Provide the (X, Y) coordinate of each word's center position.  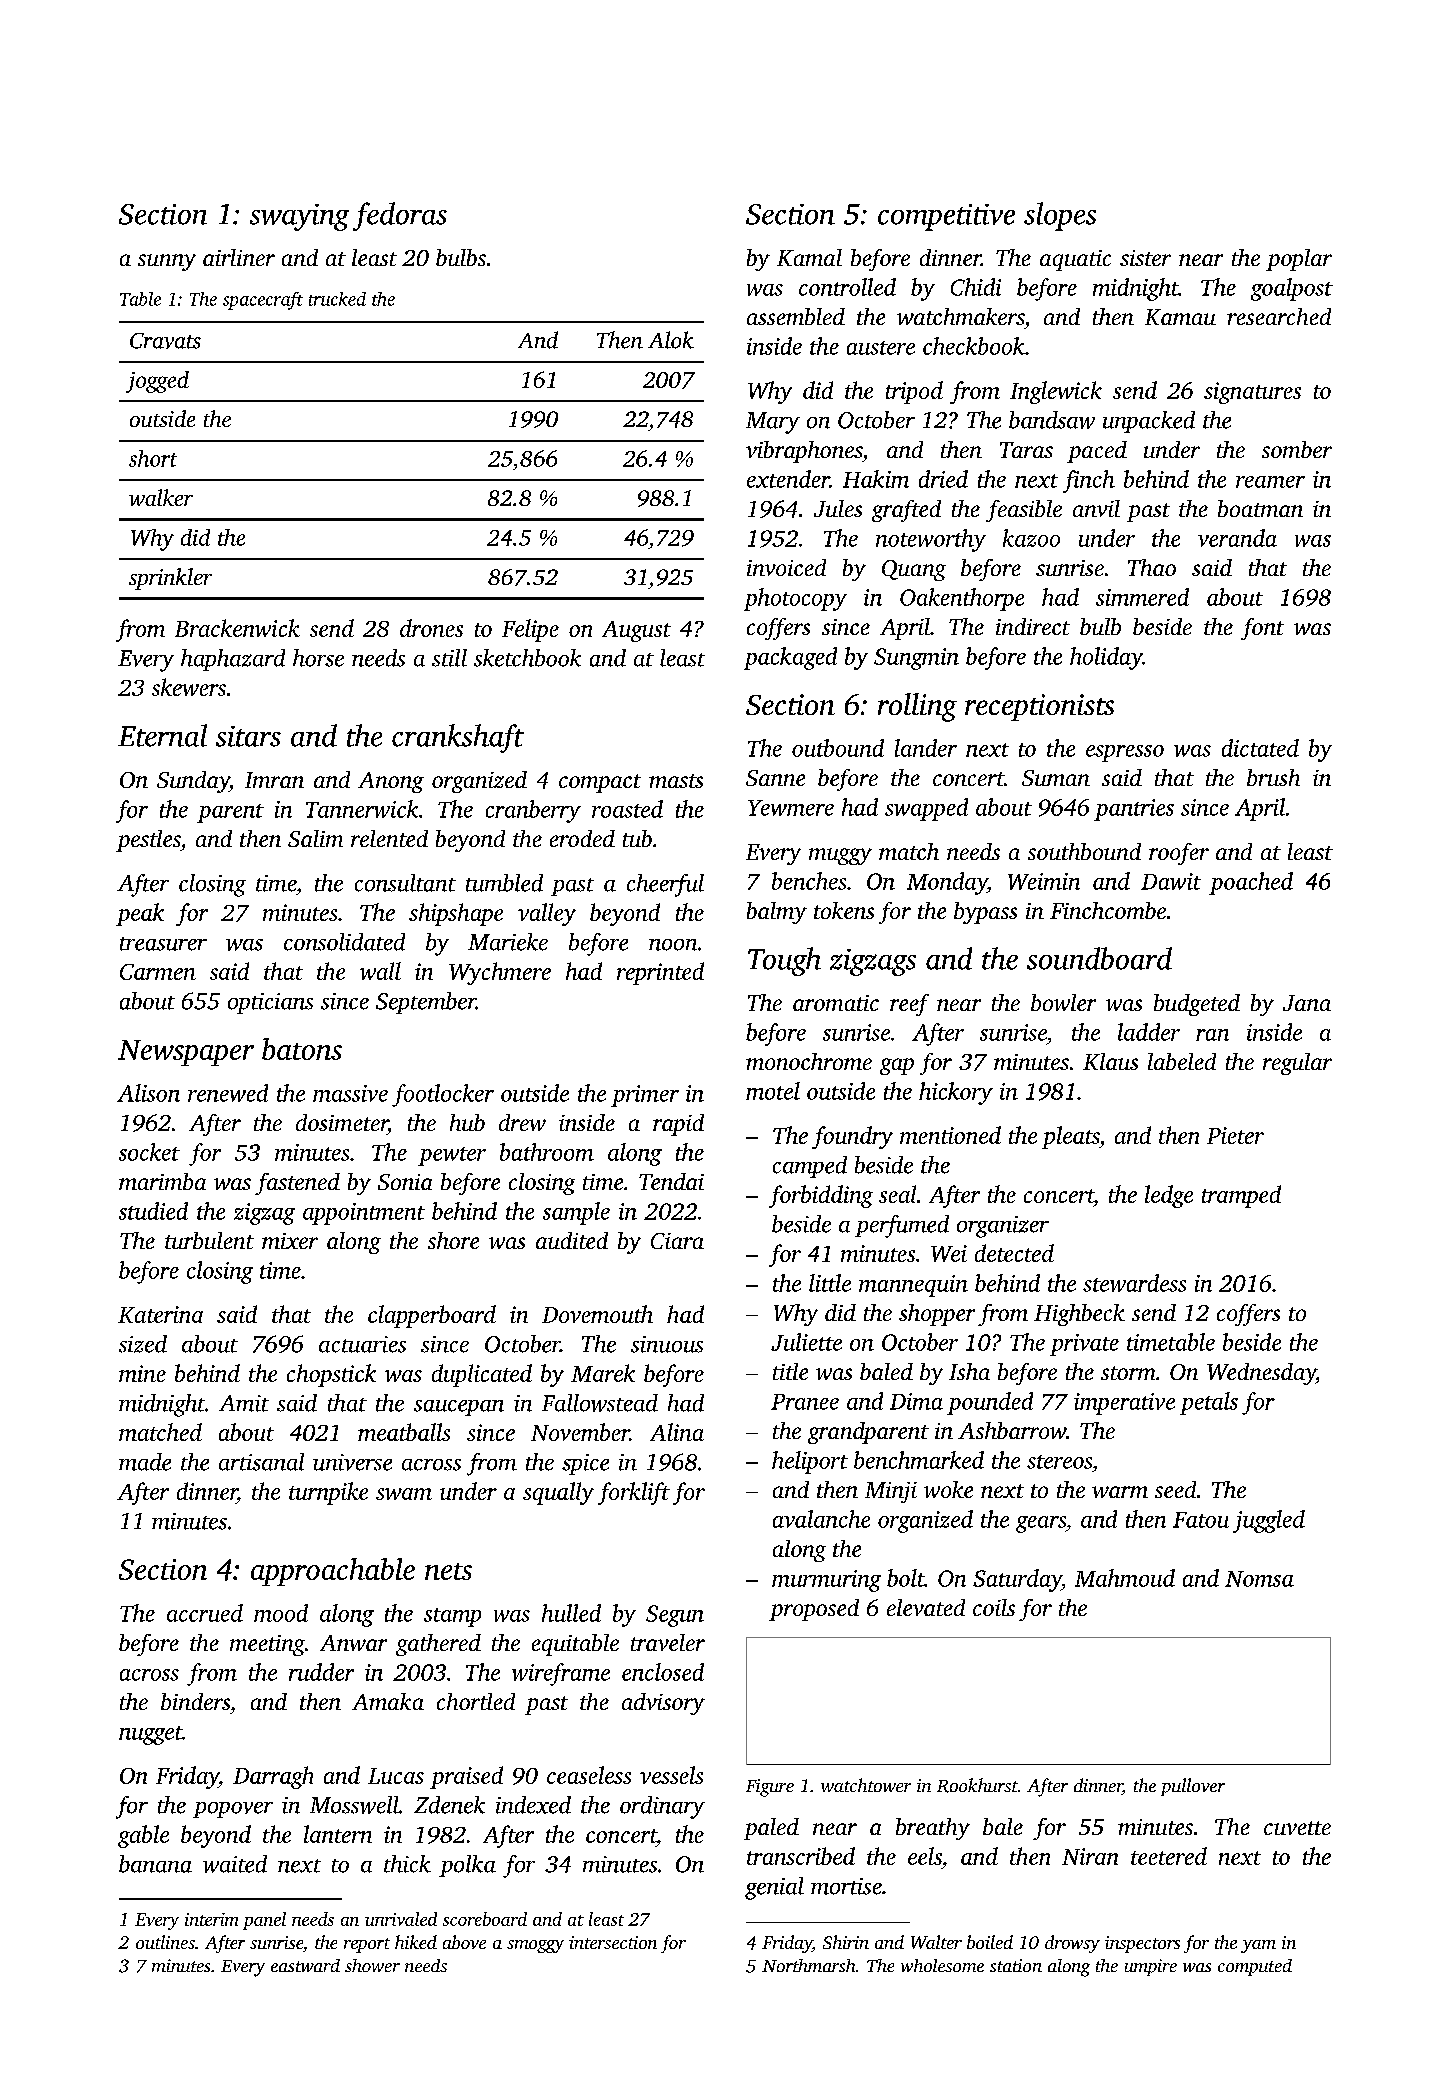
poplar (1299, 260)
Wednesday (1261, 1374)
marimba (162, 1181)
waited (235, 1864)
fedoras (400, 216)
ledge (1169, 1196)
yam (1258, 1946)
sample (576, 1213)
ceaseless (589, 1775)
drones (431, 628)
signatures (1252, 393)
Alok (671, 340)
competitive (946, 217)
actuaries (362, 1344)
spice (585, 1464)
